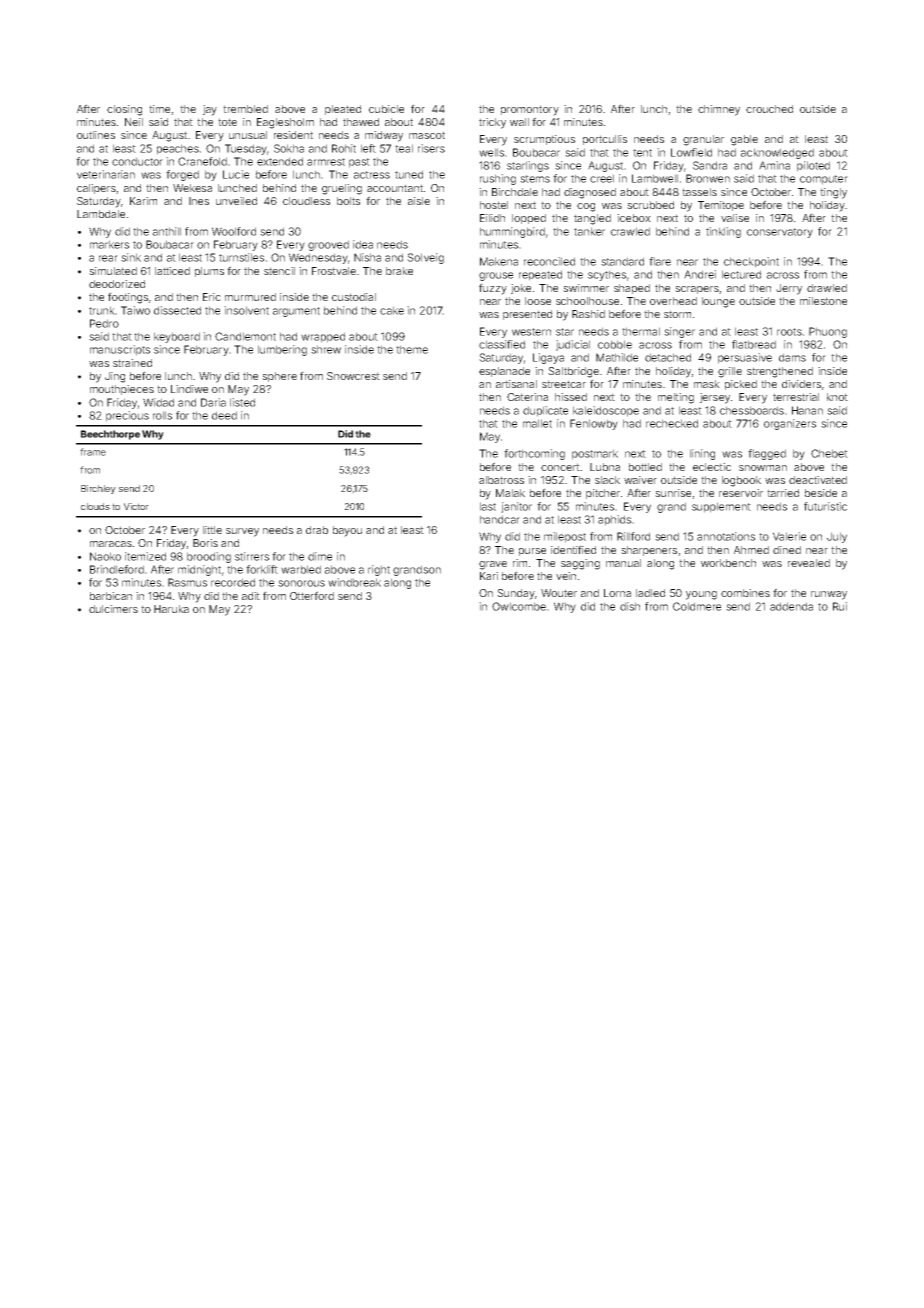 Image resolution: width=924 pixels, height=1308 pixels. Describe the element at coordinates (233, 582) in the page. I see `recorded` at that location.
